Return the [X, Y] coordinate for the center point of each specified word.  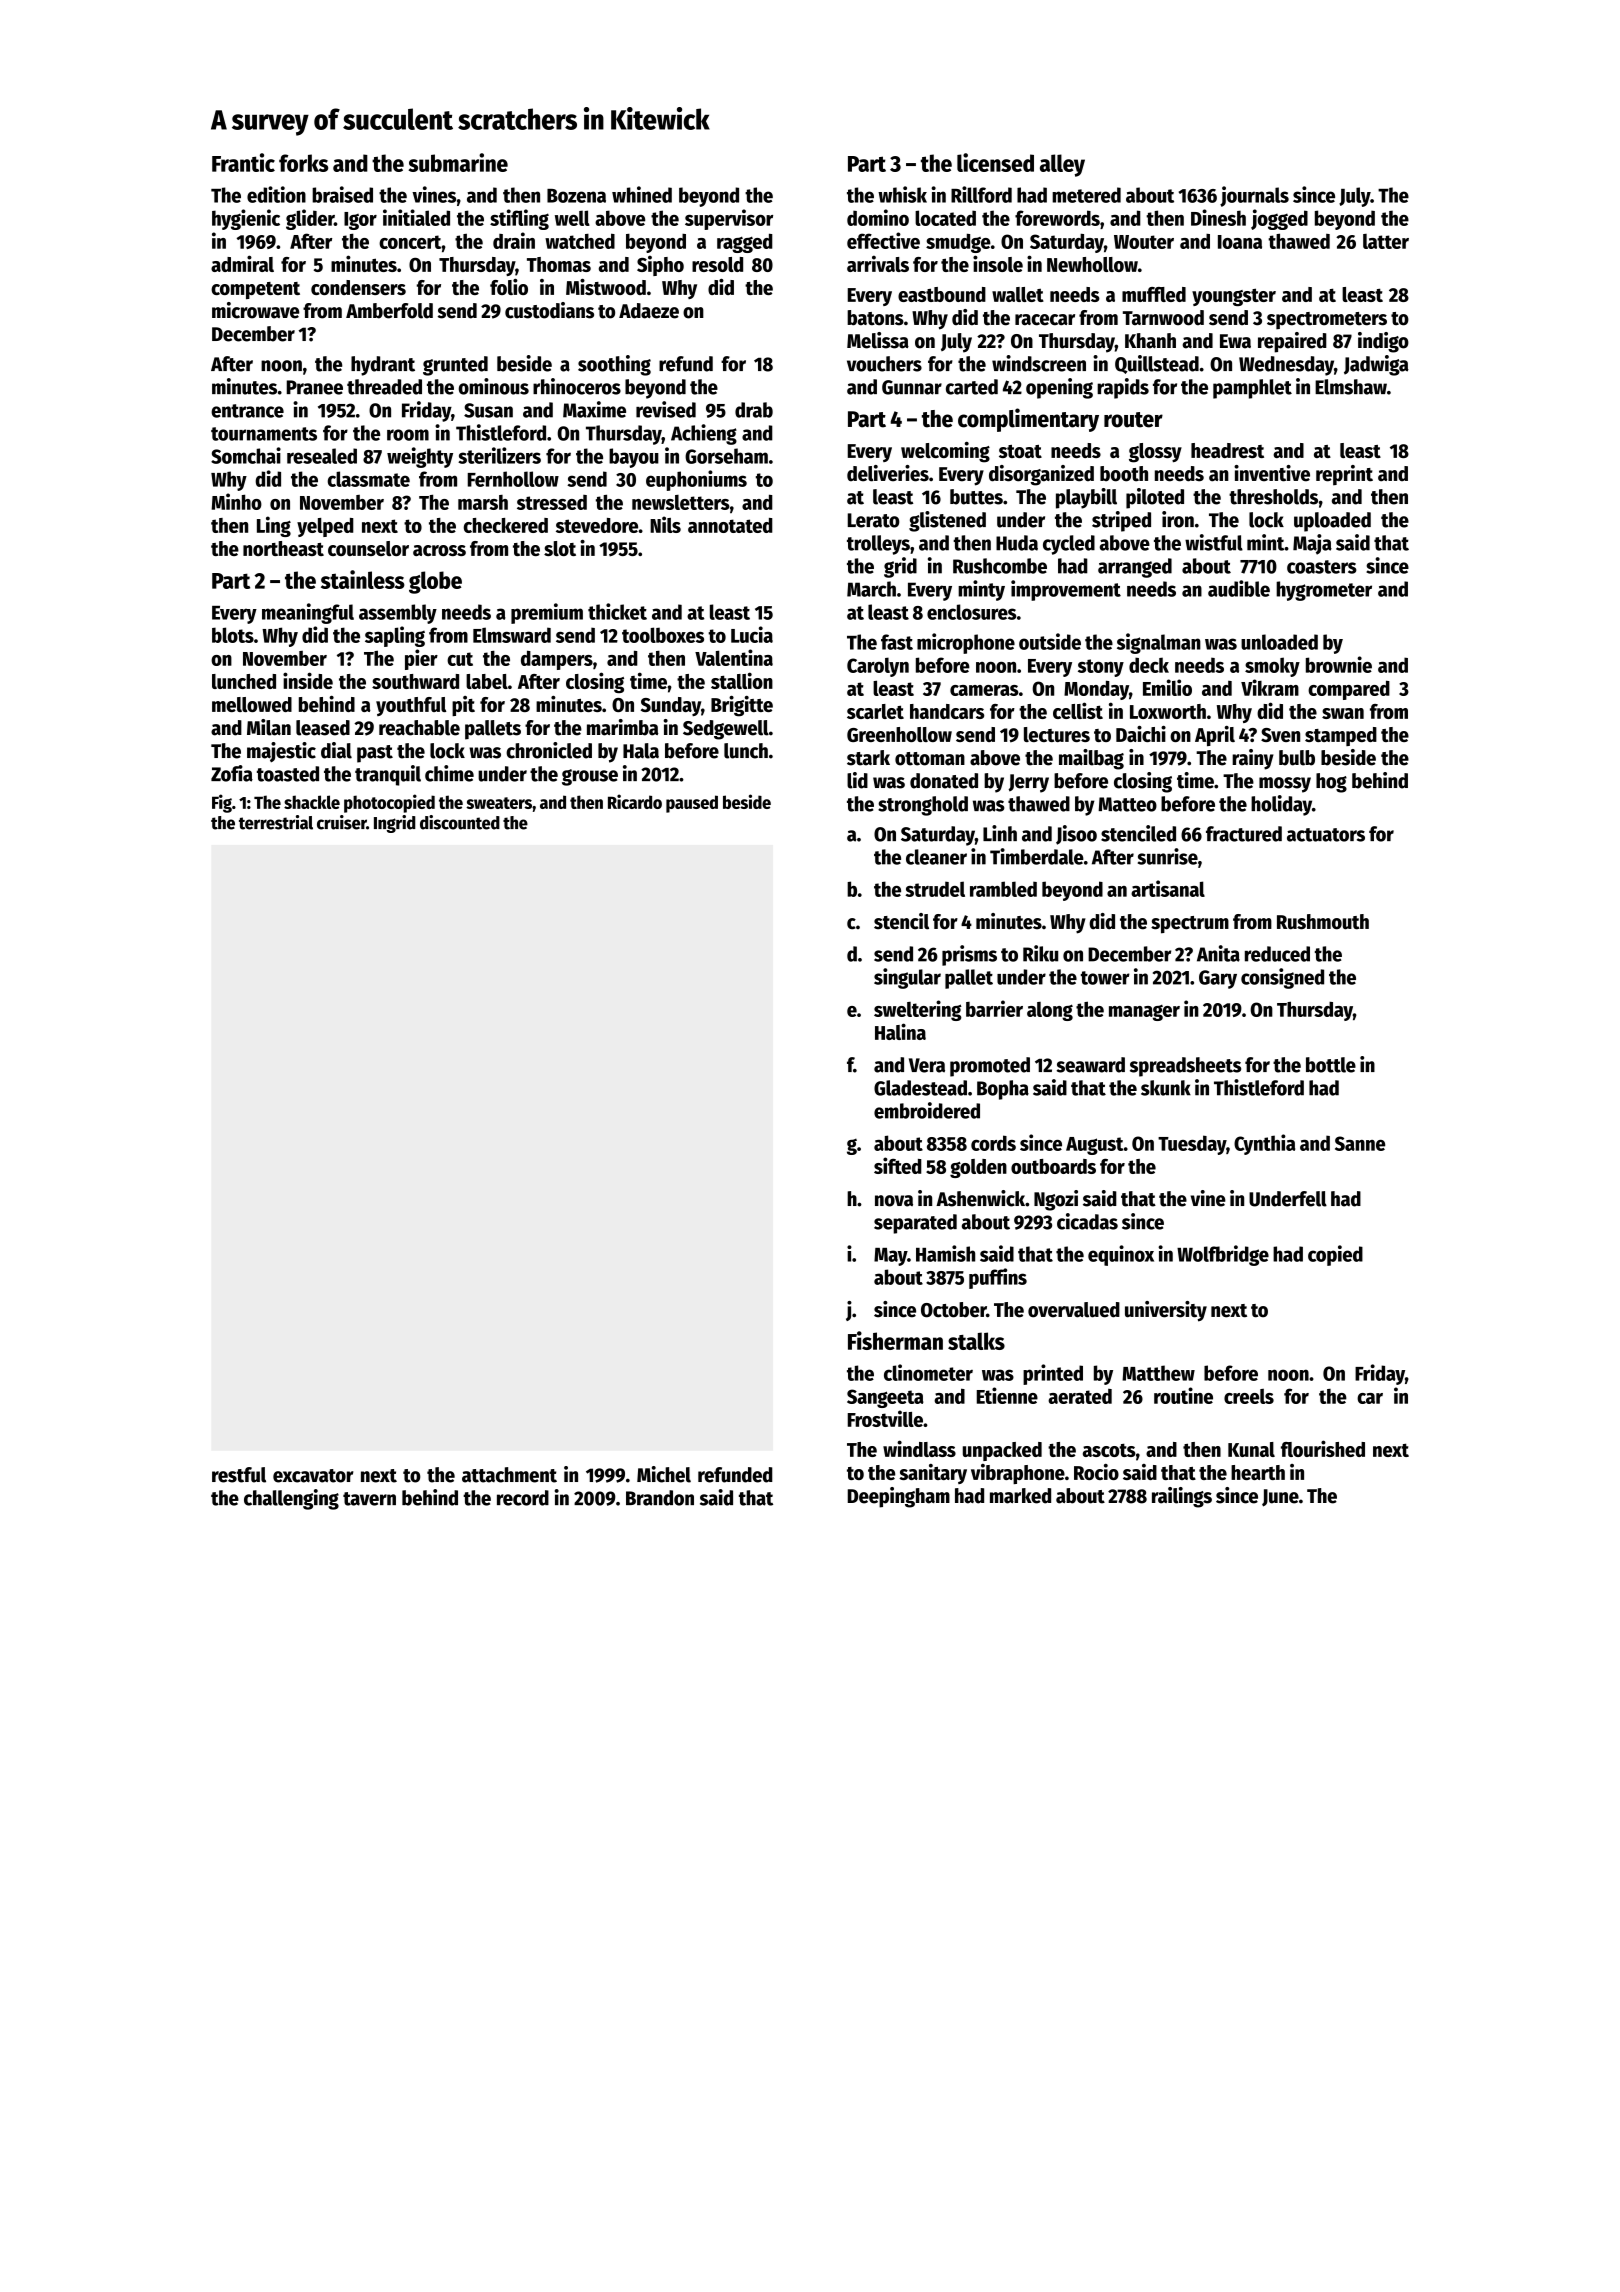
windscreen [1039, 363]
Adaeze [649, 311]
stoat [1020, 451]
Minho [236, 501]
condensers [358, 287]
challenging [291, 1499]
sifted [898, 1165]
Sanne [1360, 1143]
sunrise [1168, 856]
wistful [1214, 542]
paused [692, 804]
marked [1020, 1496]
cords [993, 1143]
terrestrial [276, 822]
